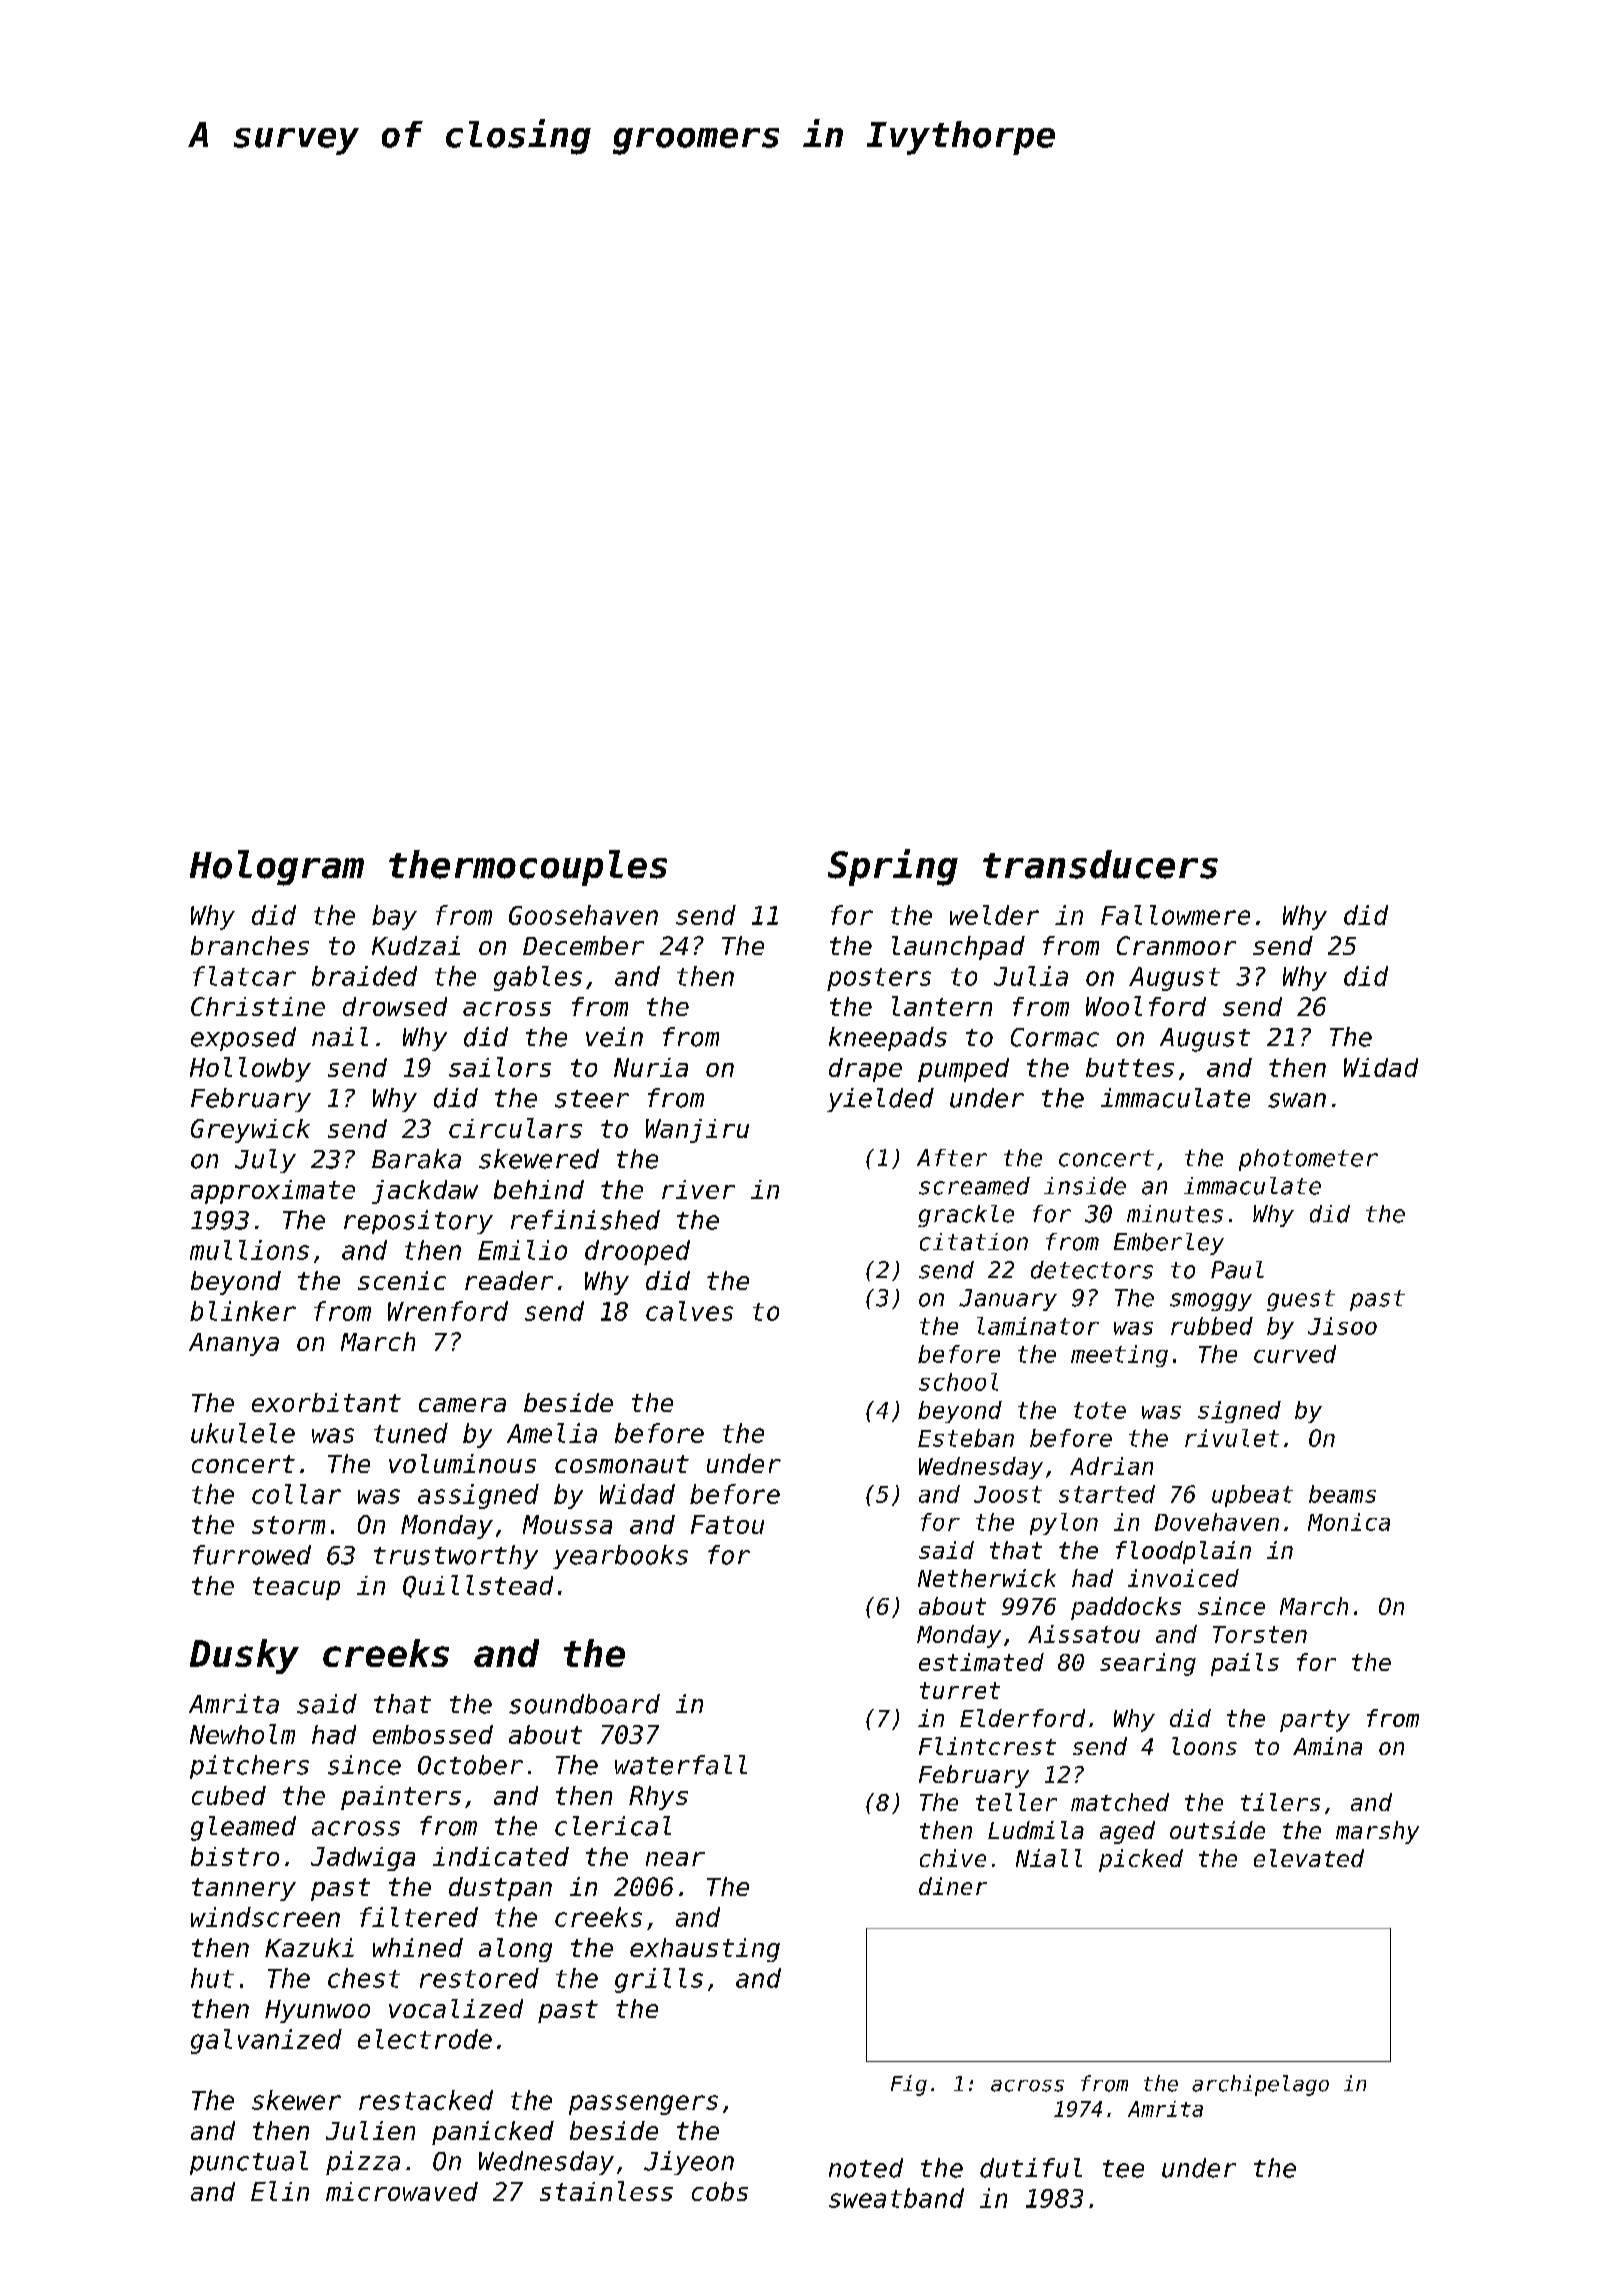  What do you see at coordinates (893, 867) in the page?
I see `Spring` at bounding box center [893, 867].
